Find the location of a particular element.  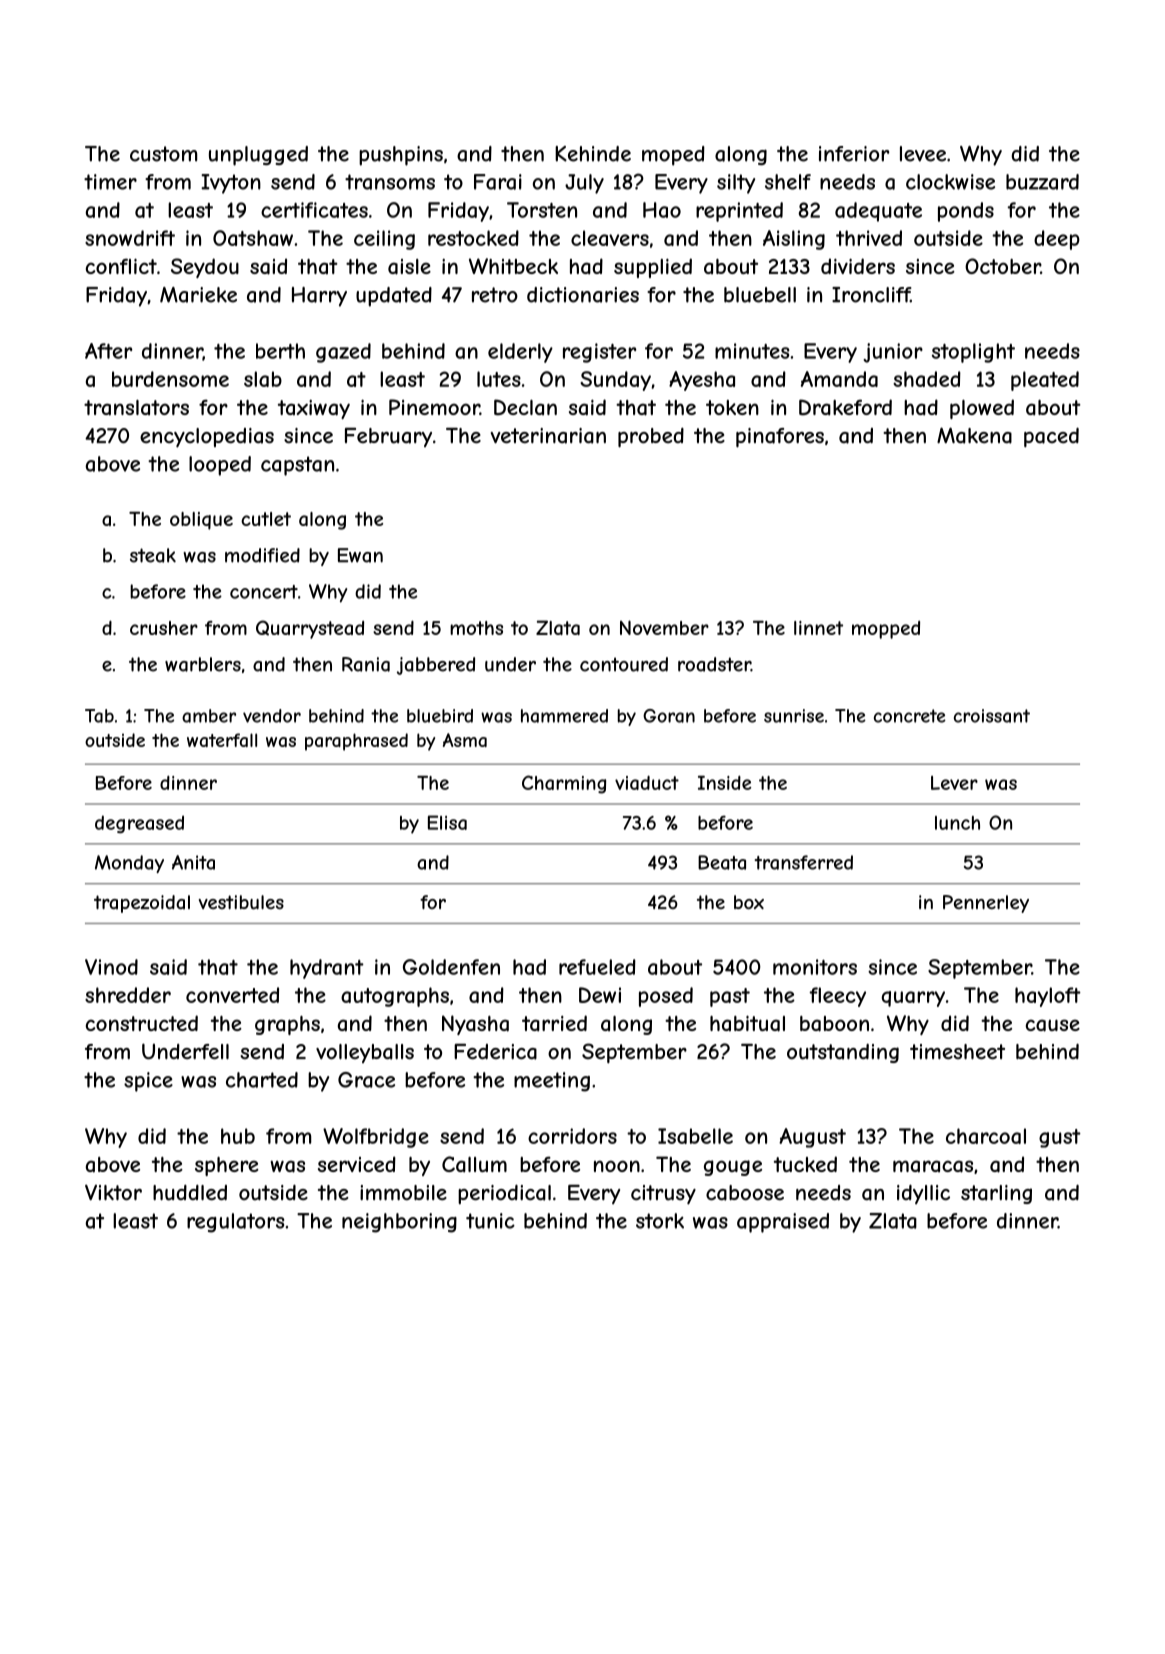

timesheet is located at coordinates (957, 1051).
